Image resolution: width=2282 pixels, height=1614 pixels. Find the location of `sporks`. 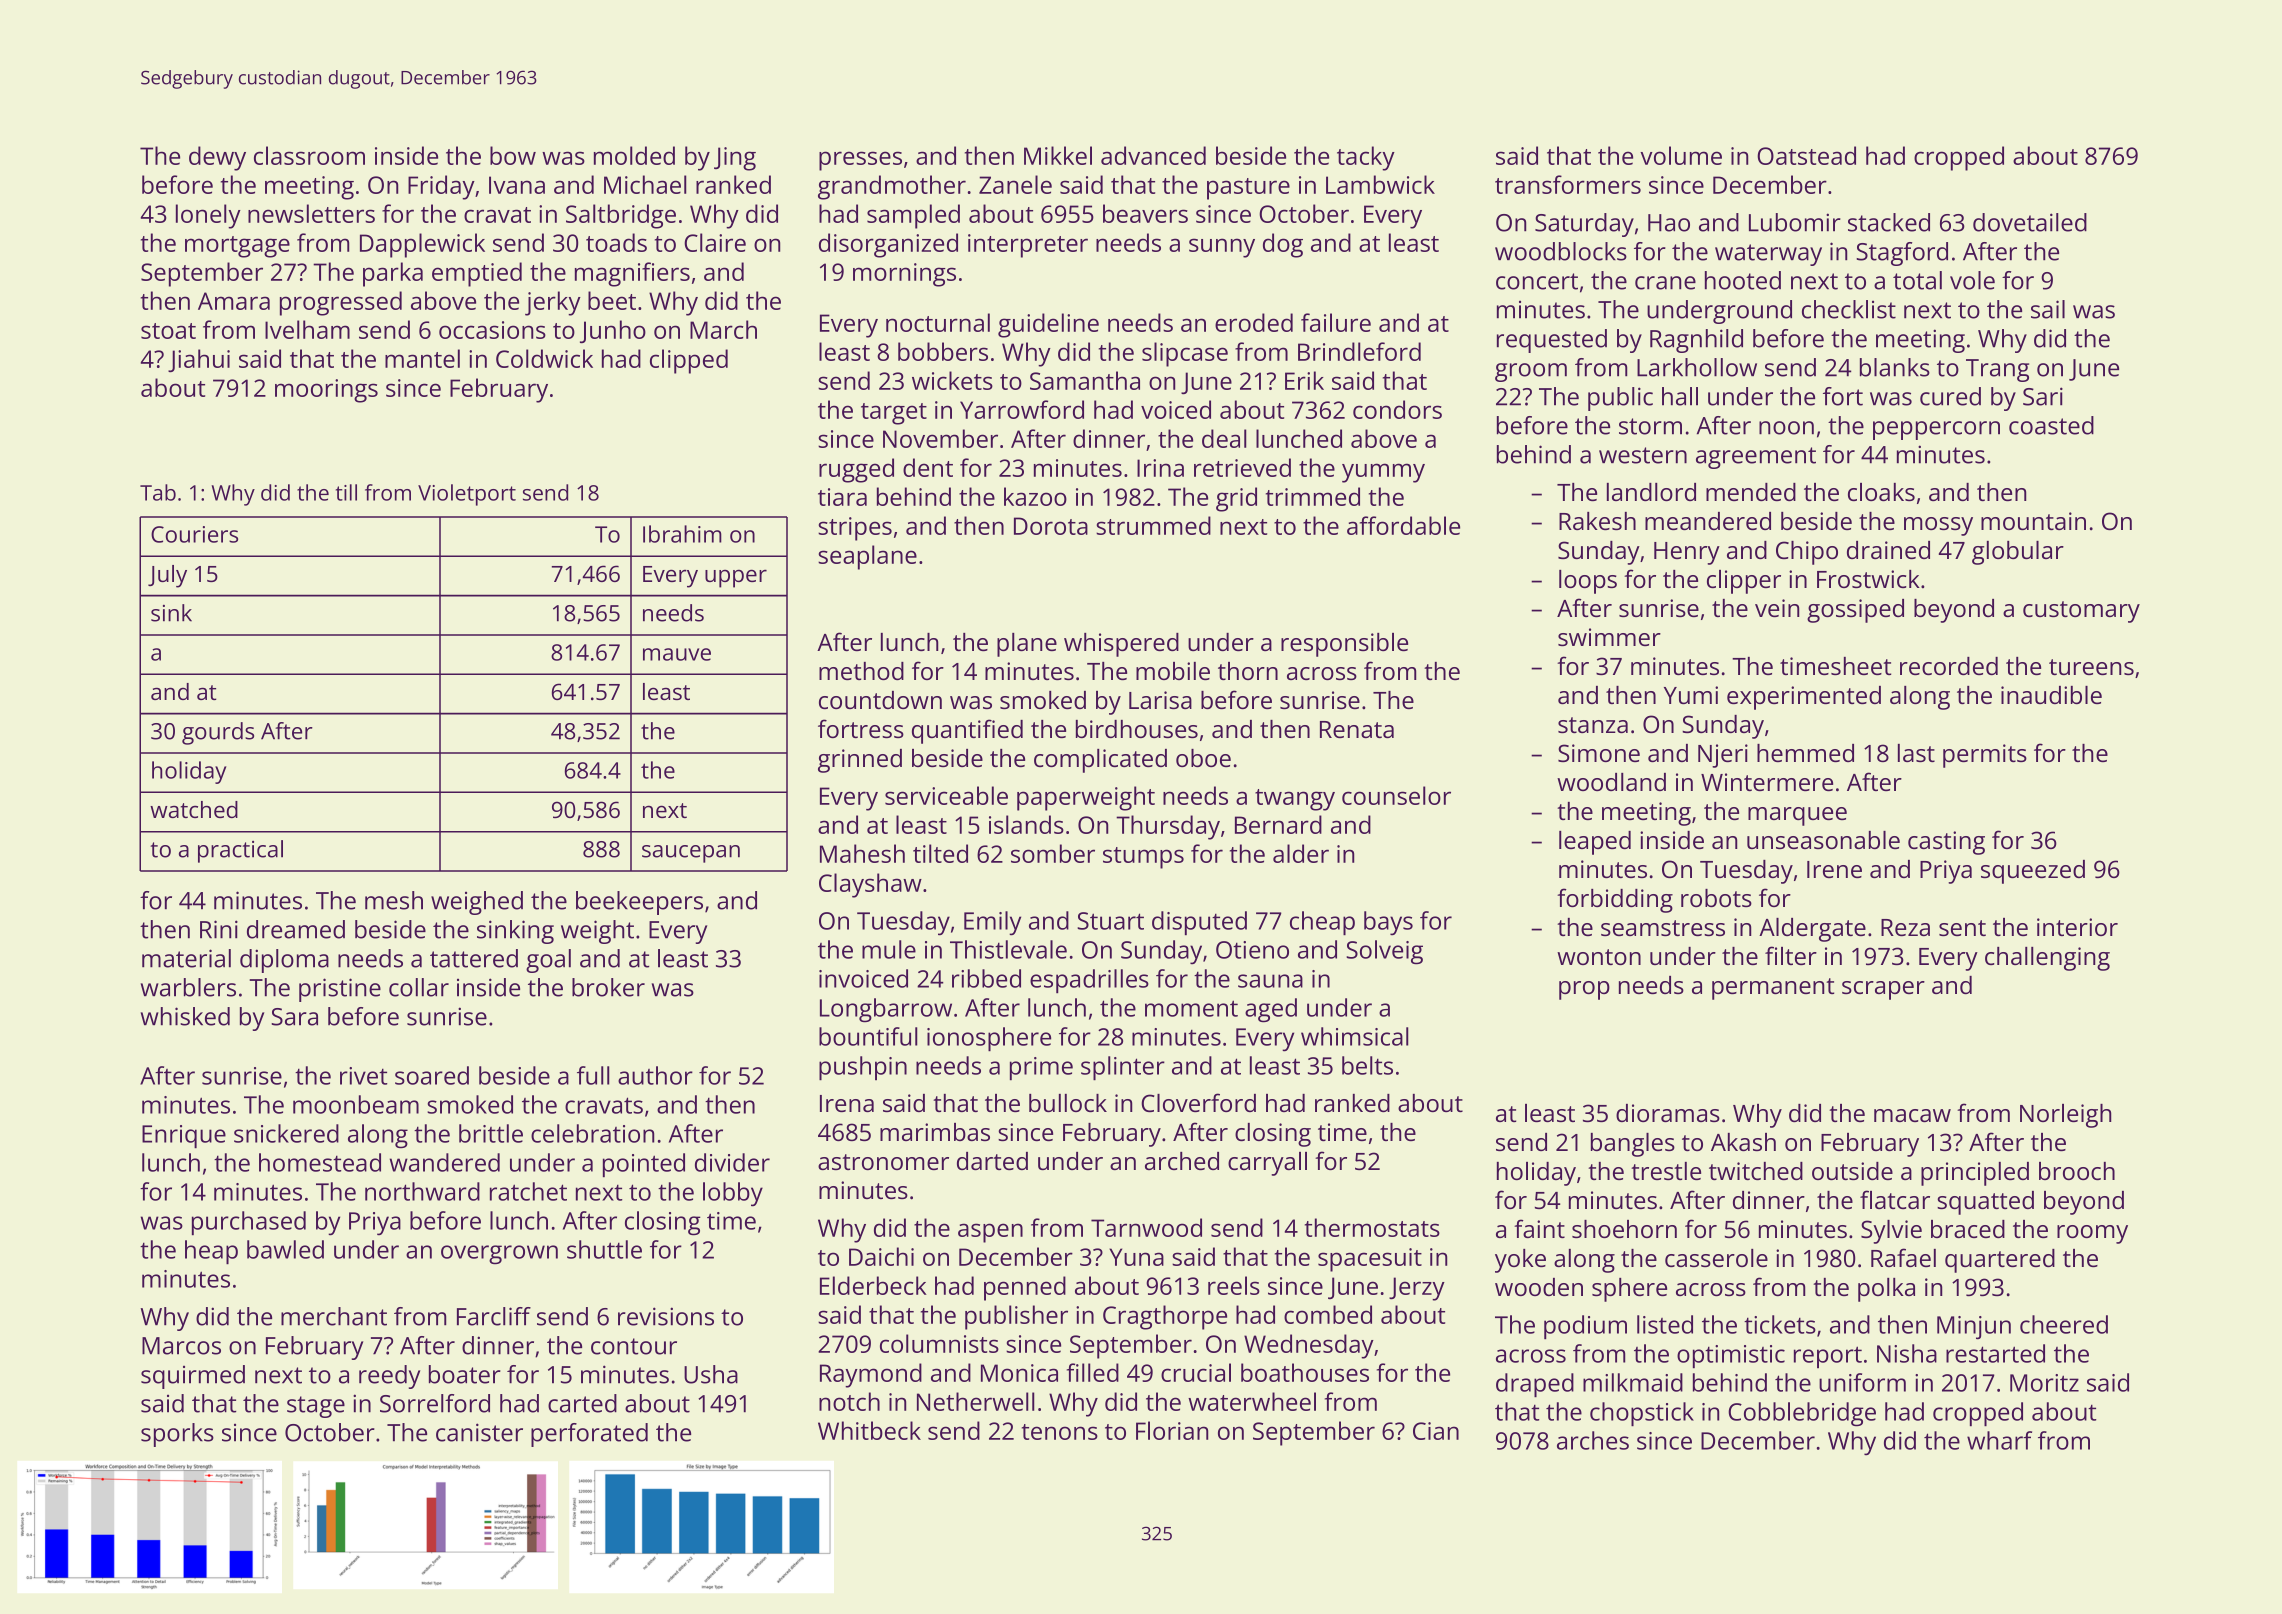

sporks is located at coordinates (177, 1435).
